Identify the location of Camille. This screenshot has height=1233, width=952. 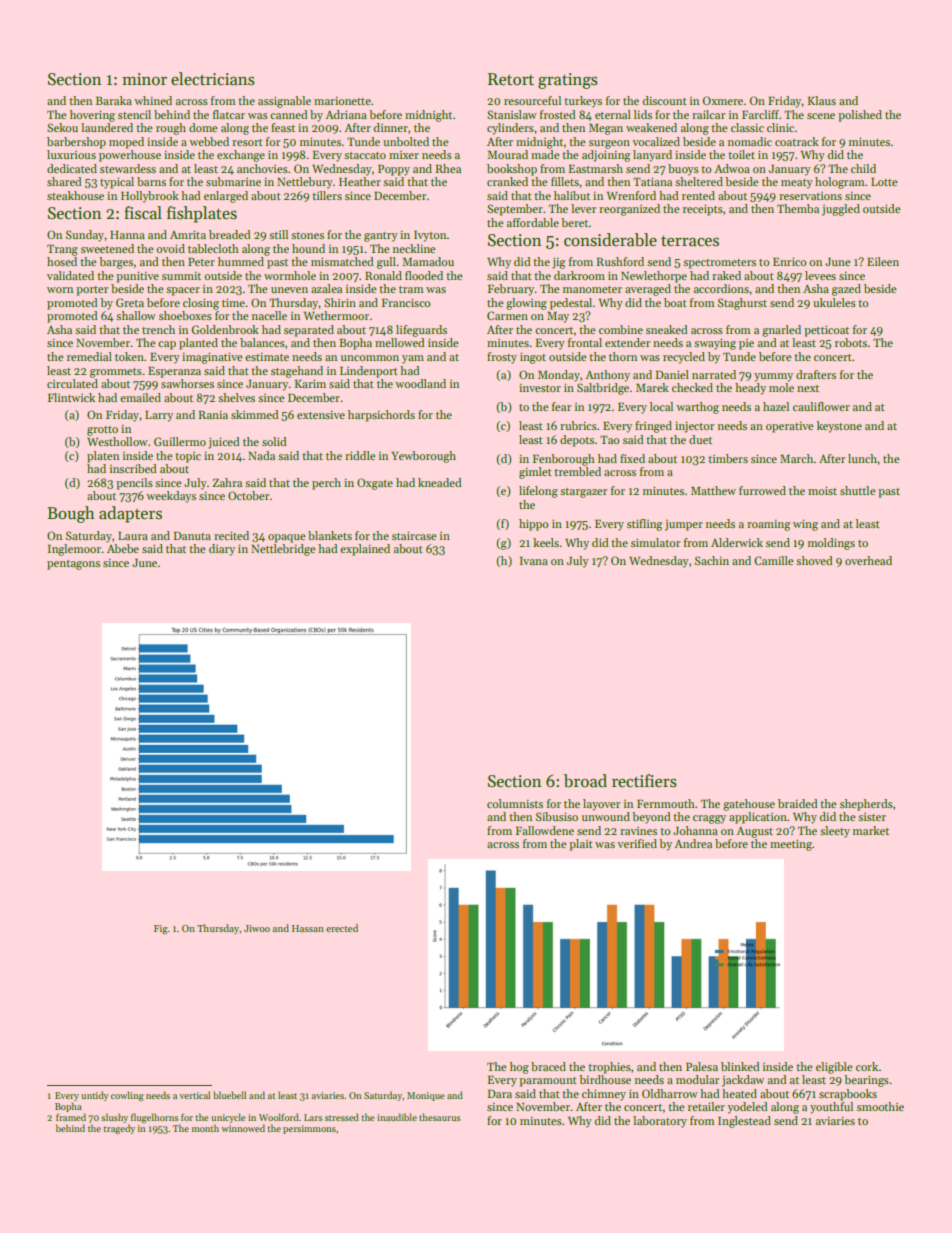
(774, 560).
